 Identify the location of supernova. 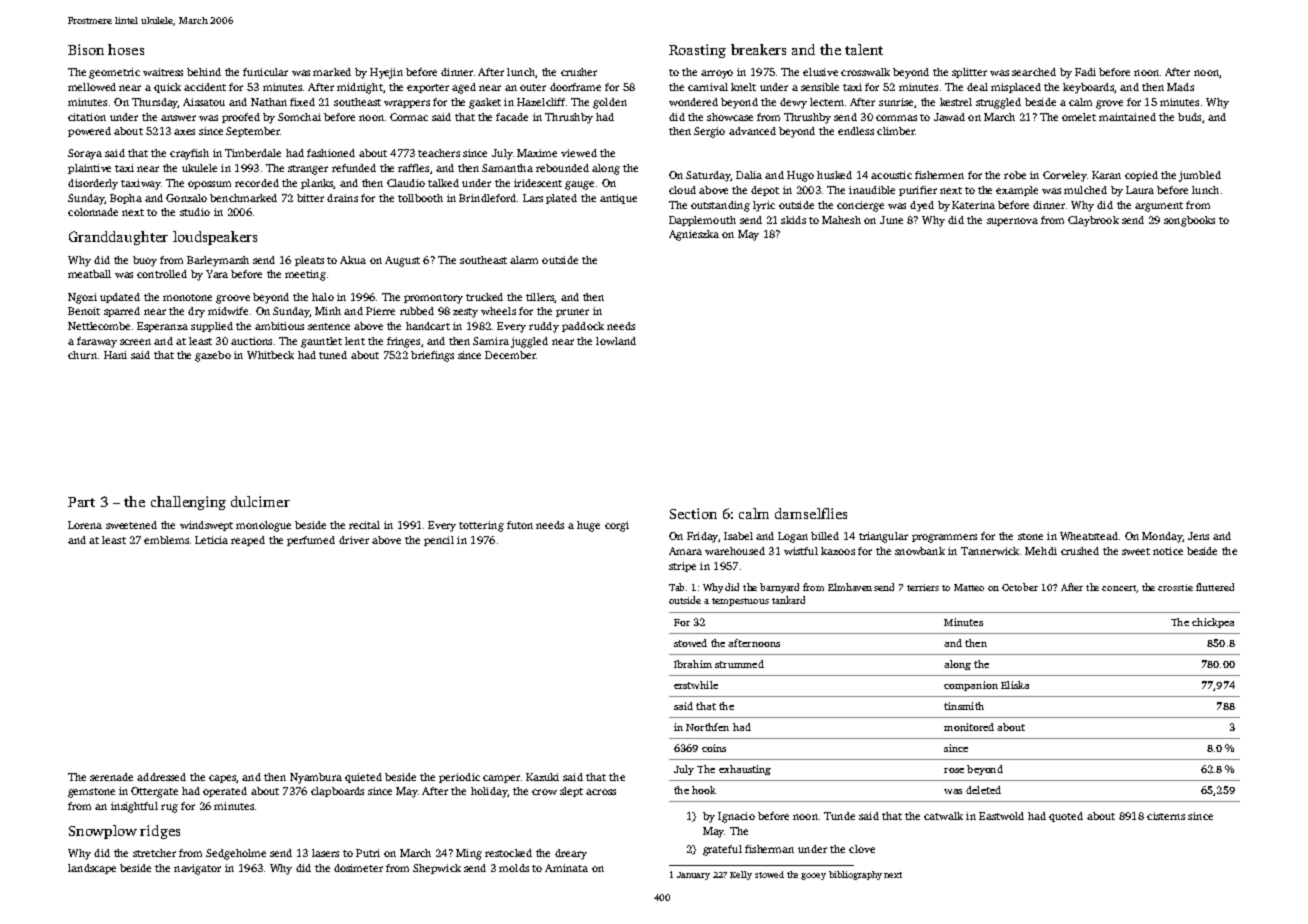
(1012, 222).
